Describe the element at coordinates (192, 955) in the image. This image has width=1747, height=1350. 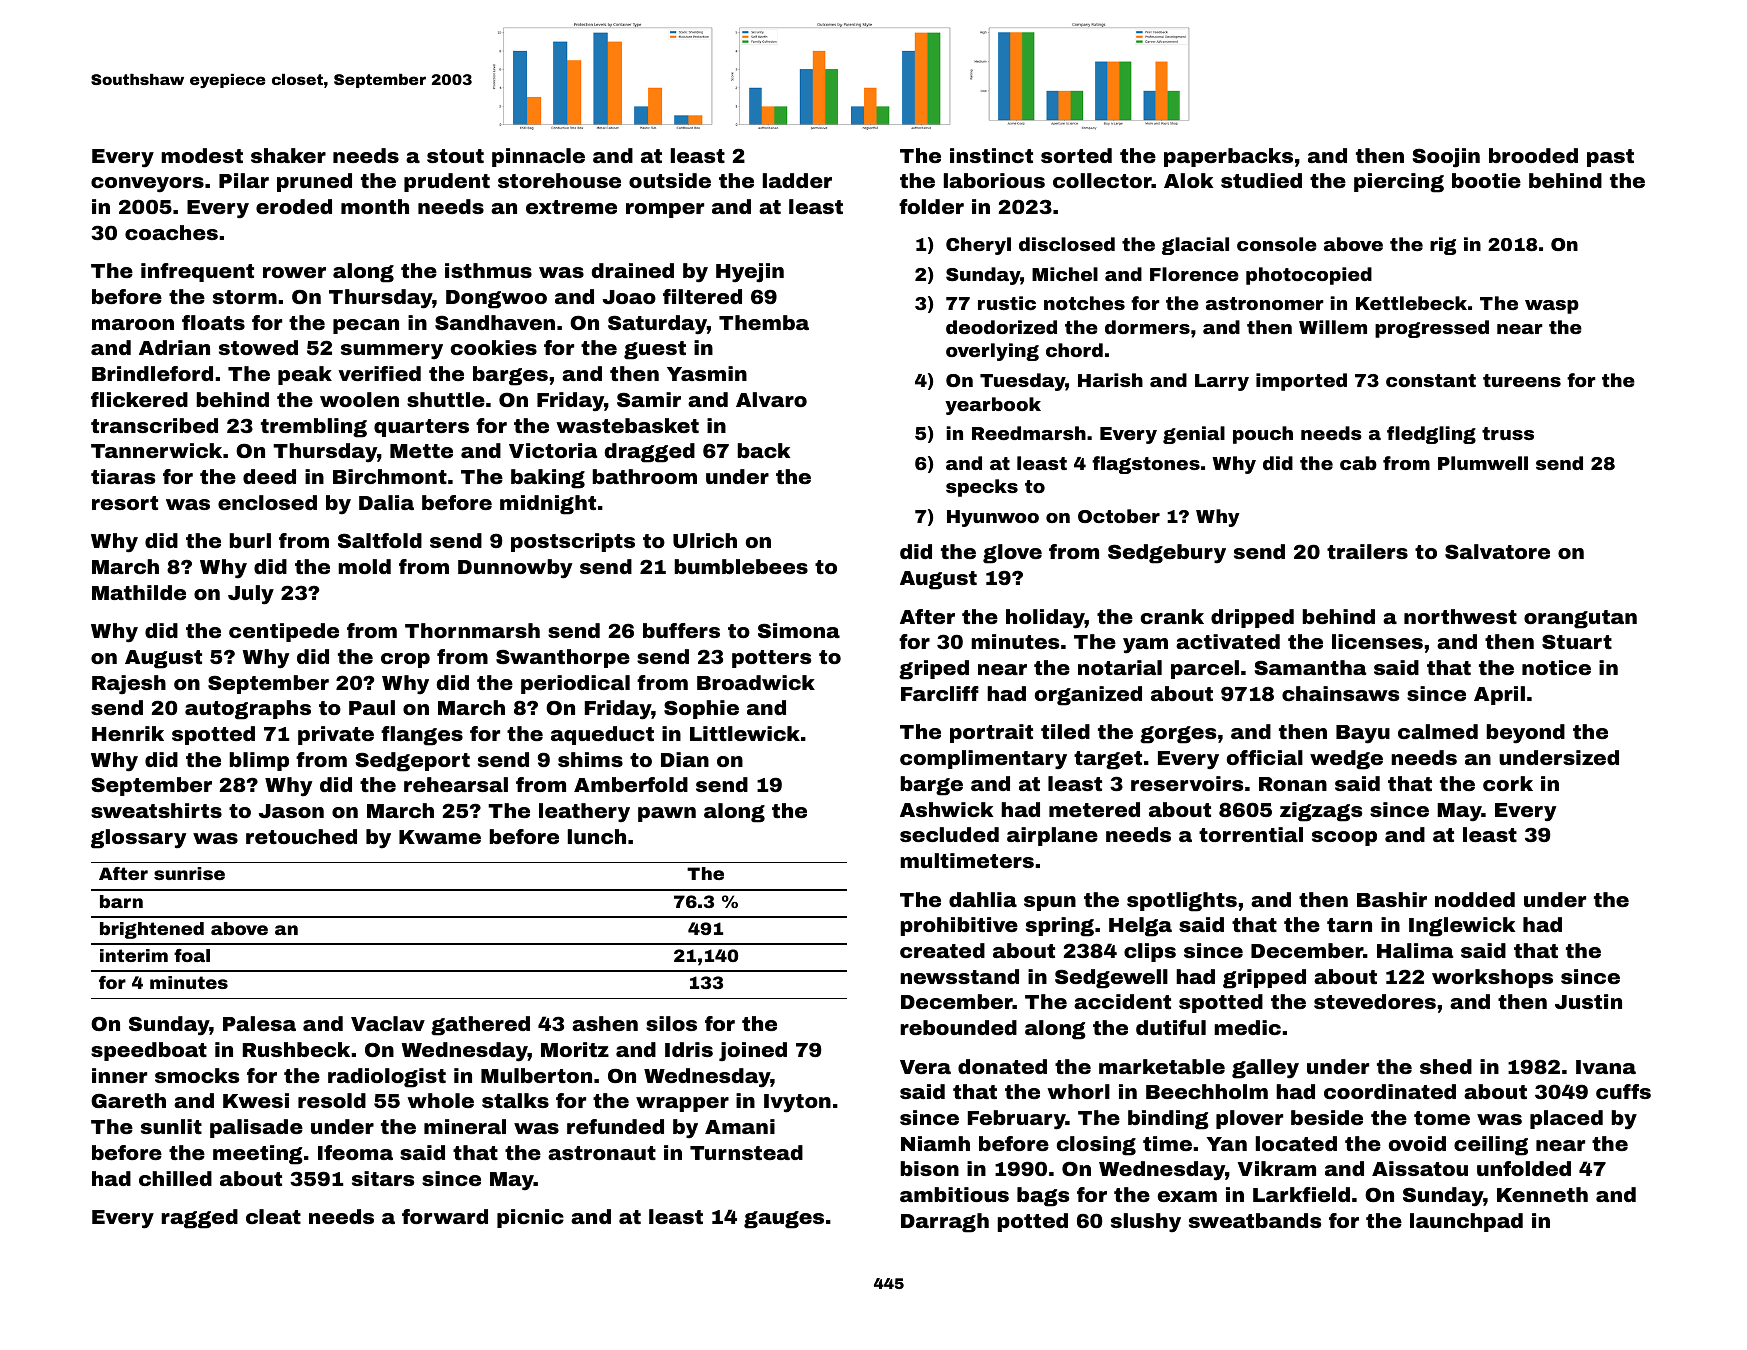
I see `foal` at that location.
